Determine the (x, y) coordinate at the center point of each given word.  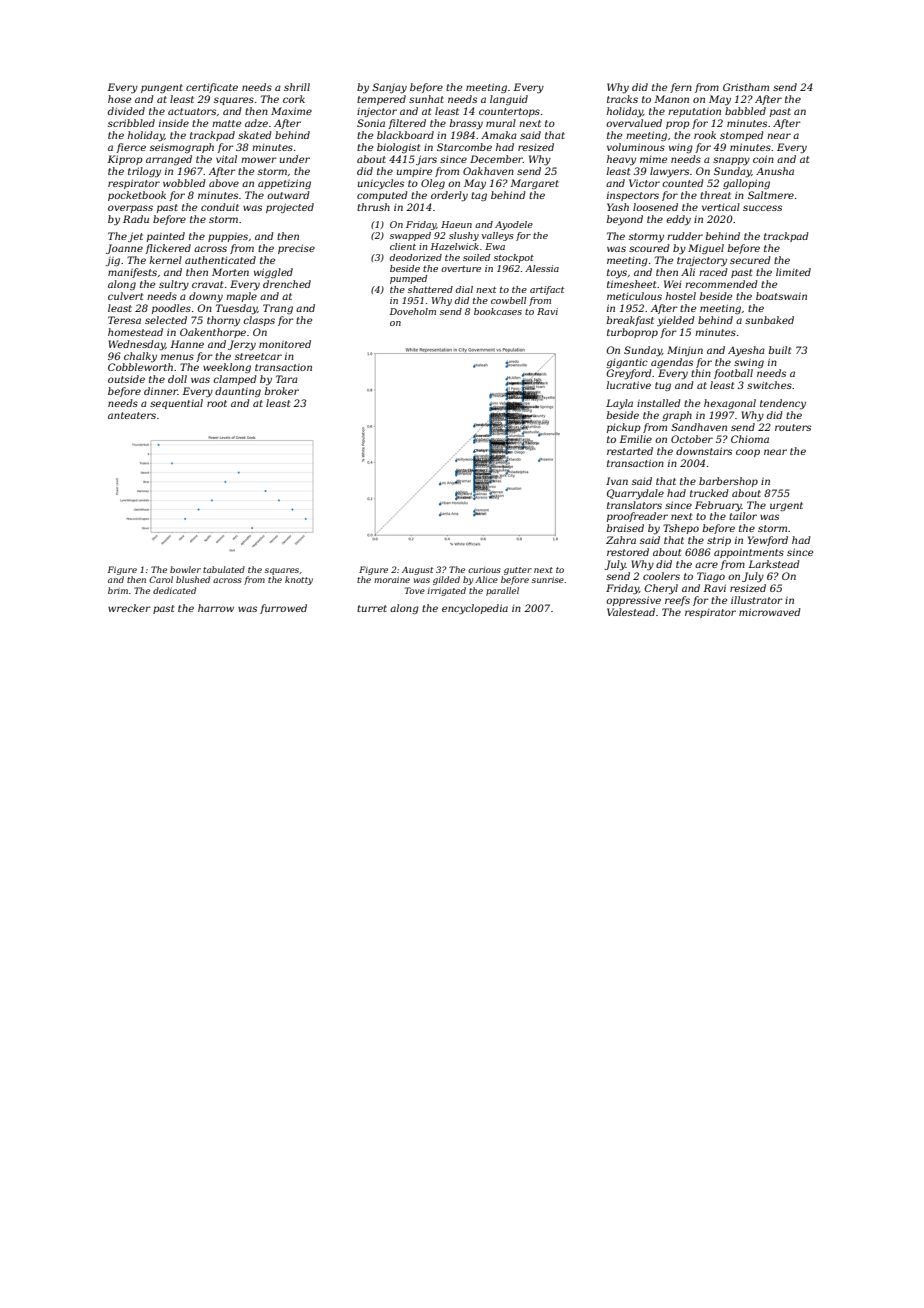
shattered (430, 289)
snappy (731, 161)
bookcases (498, 311)
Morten (230, 272)
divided (126, 111)
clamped (235, 380)
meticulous (634, 296)
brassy (466, 124)
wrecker (129, 608)
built (780, 350)
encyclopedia (475, 609)
